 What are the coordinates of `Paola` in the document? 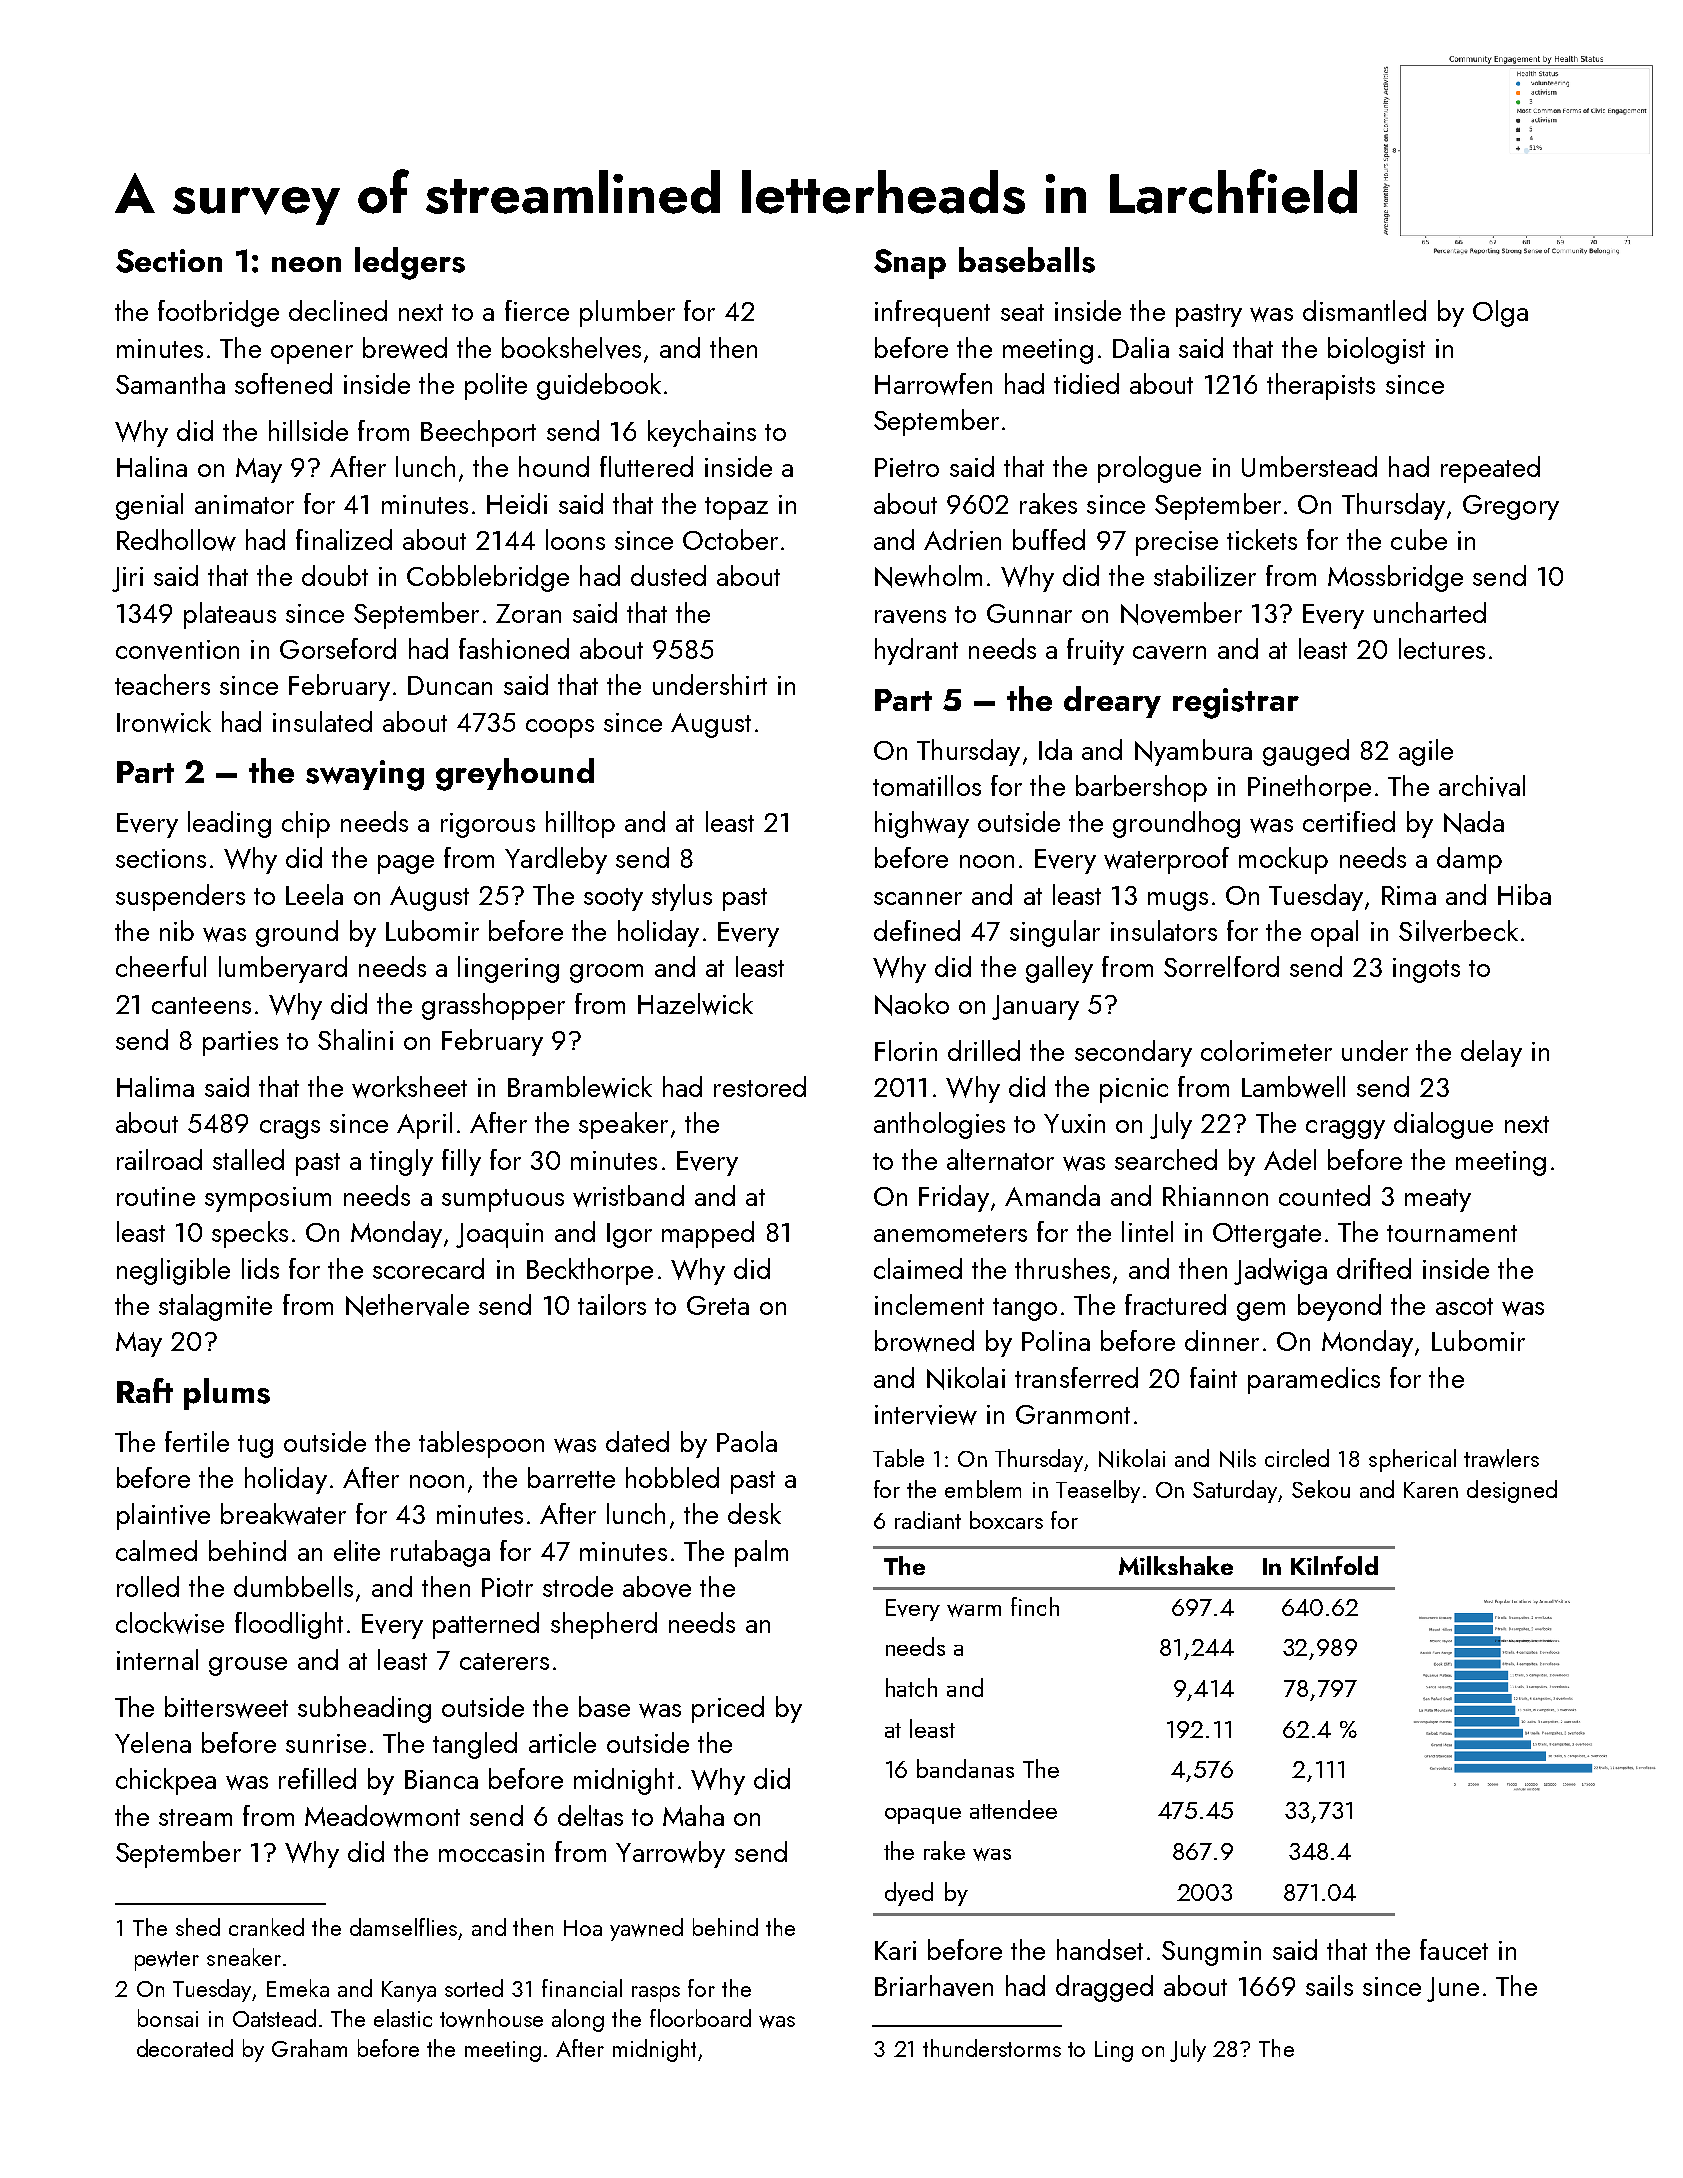 It's located at (747, 1441).
